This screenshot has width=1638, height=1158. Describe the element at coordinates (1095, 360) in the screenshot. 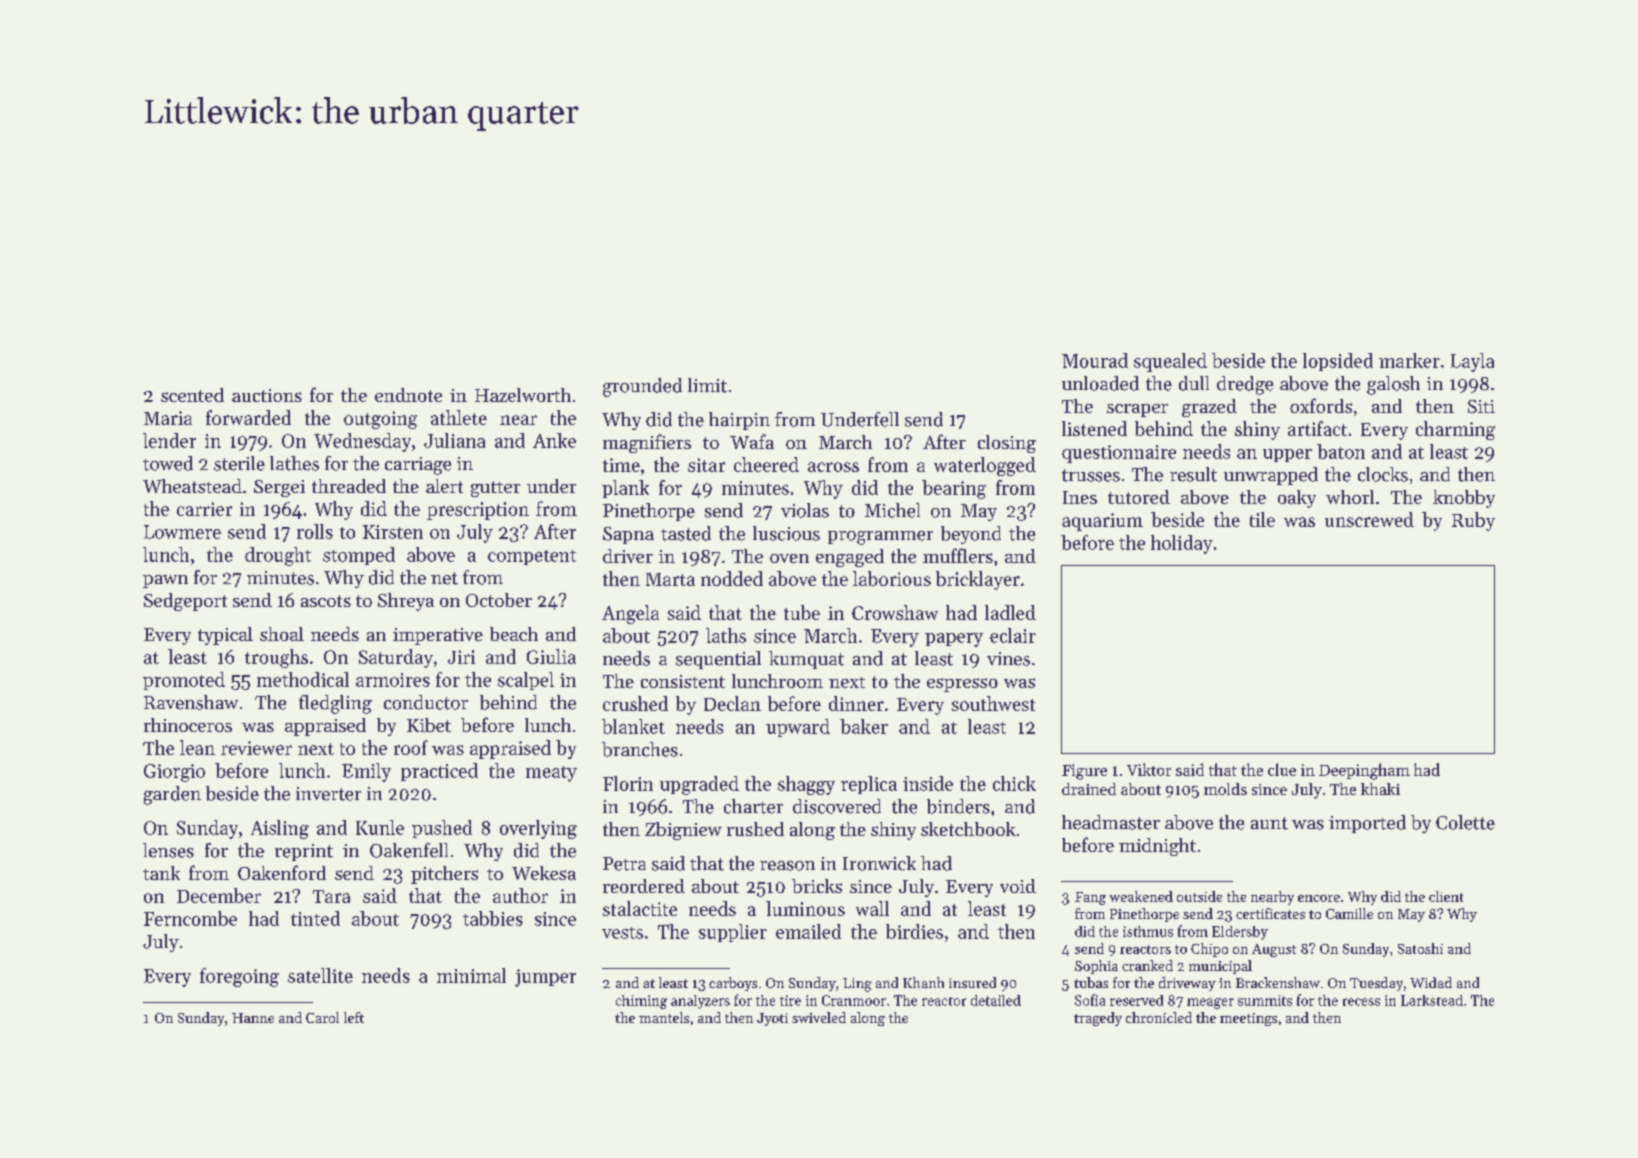

I see `Mourad` at that location.
